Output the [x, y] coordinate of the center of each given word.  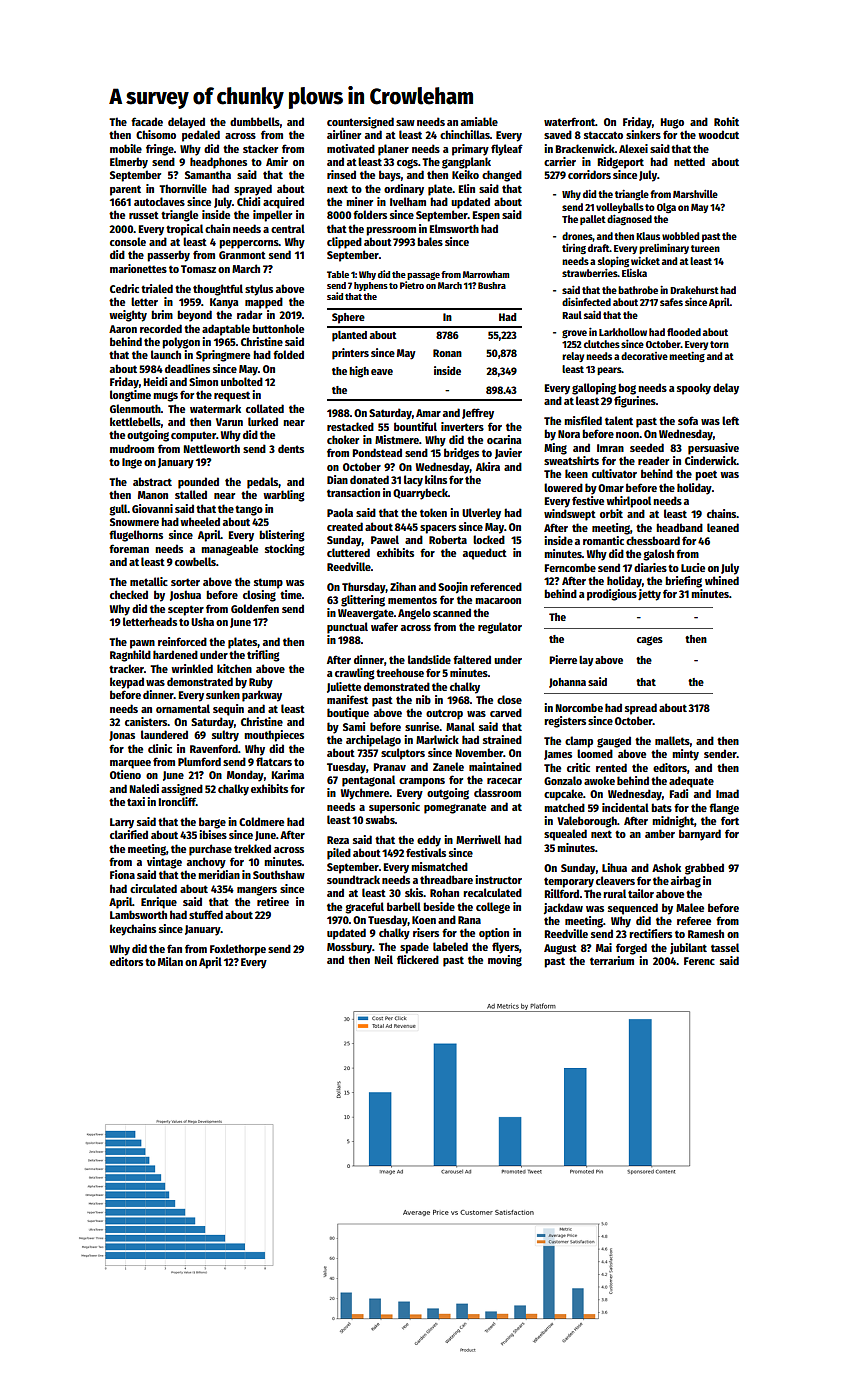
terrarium [612, 960]
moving [505, 961]
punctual [347, 628]
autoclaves [159, 201]
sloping [613, 262]
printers [350, 354]
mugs [165, 397]
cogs [407, 164]
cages [650, 641]
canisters [146, 721]
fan [174, 948]
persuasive [713, 449]
